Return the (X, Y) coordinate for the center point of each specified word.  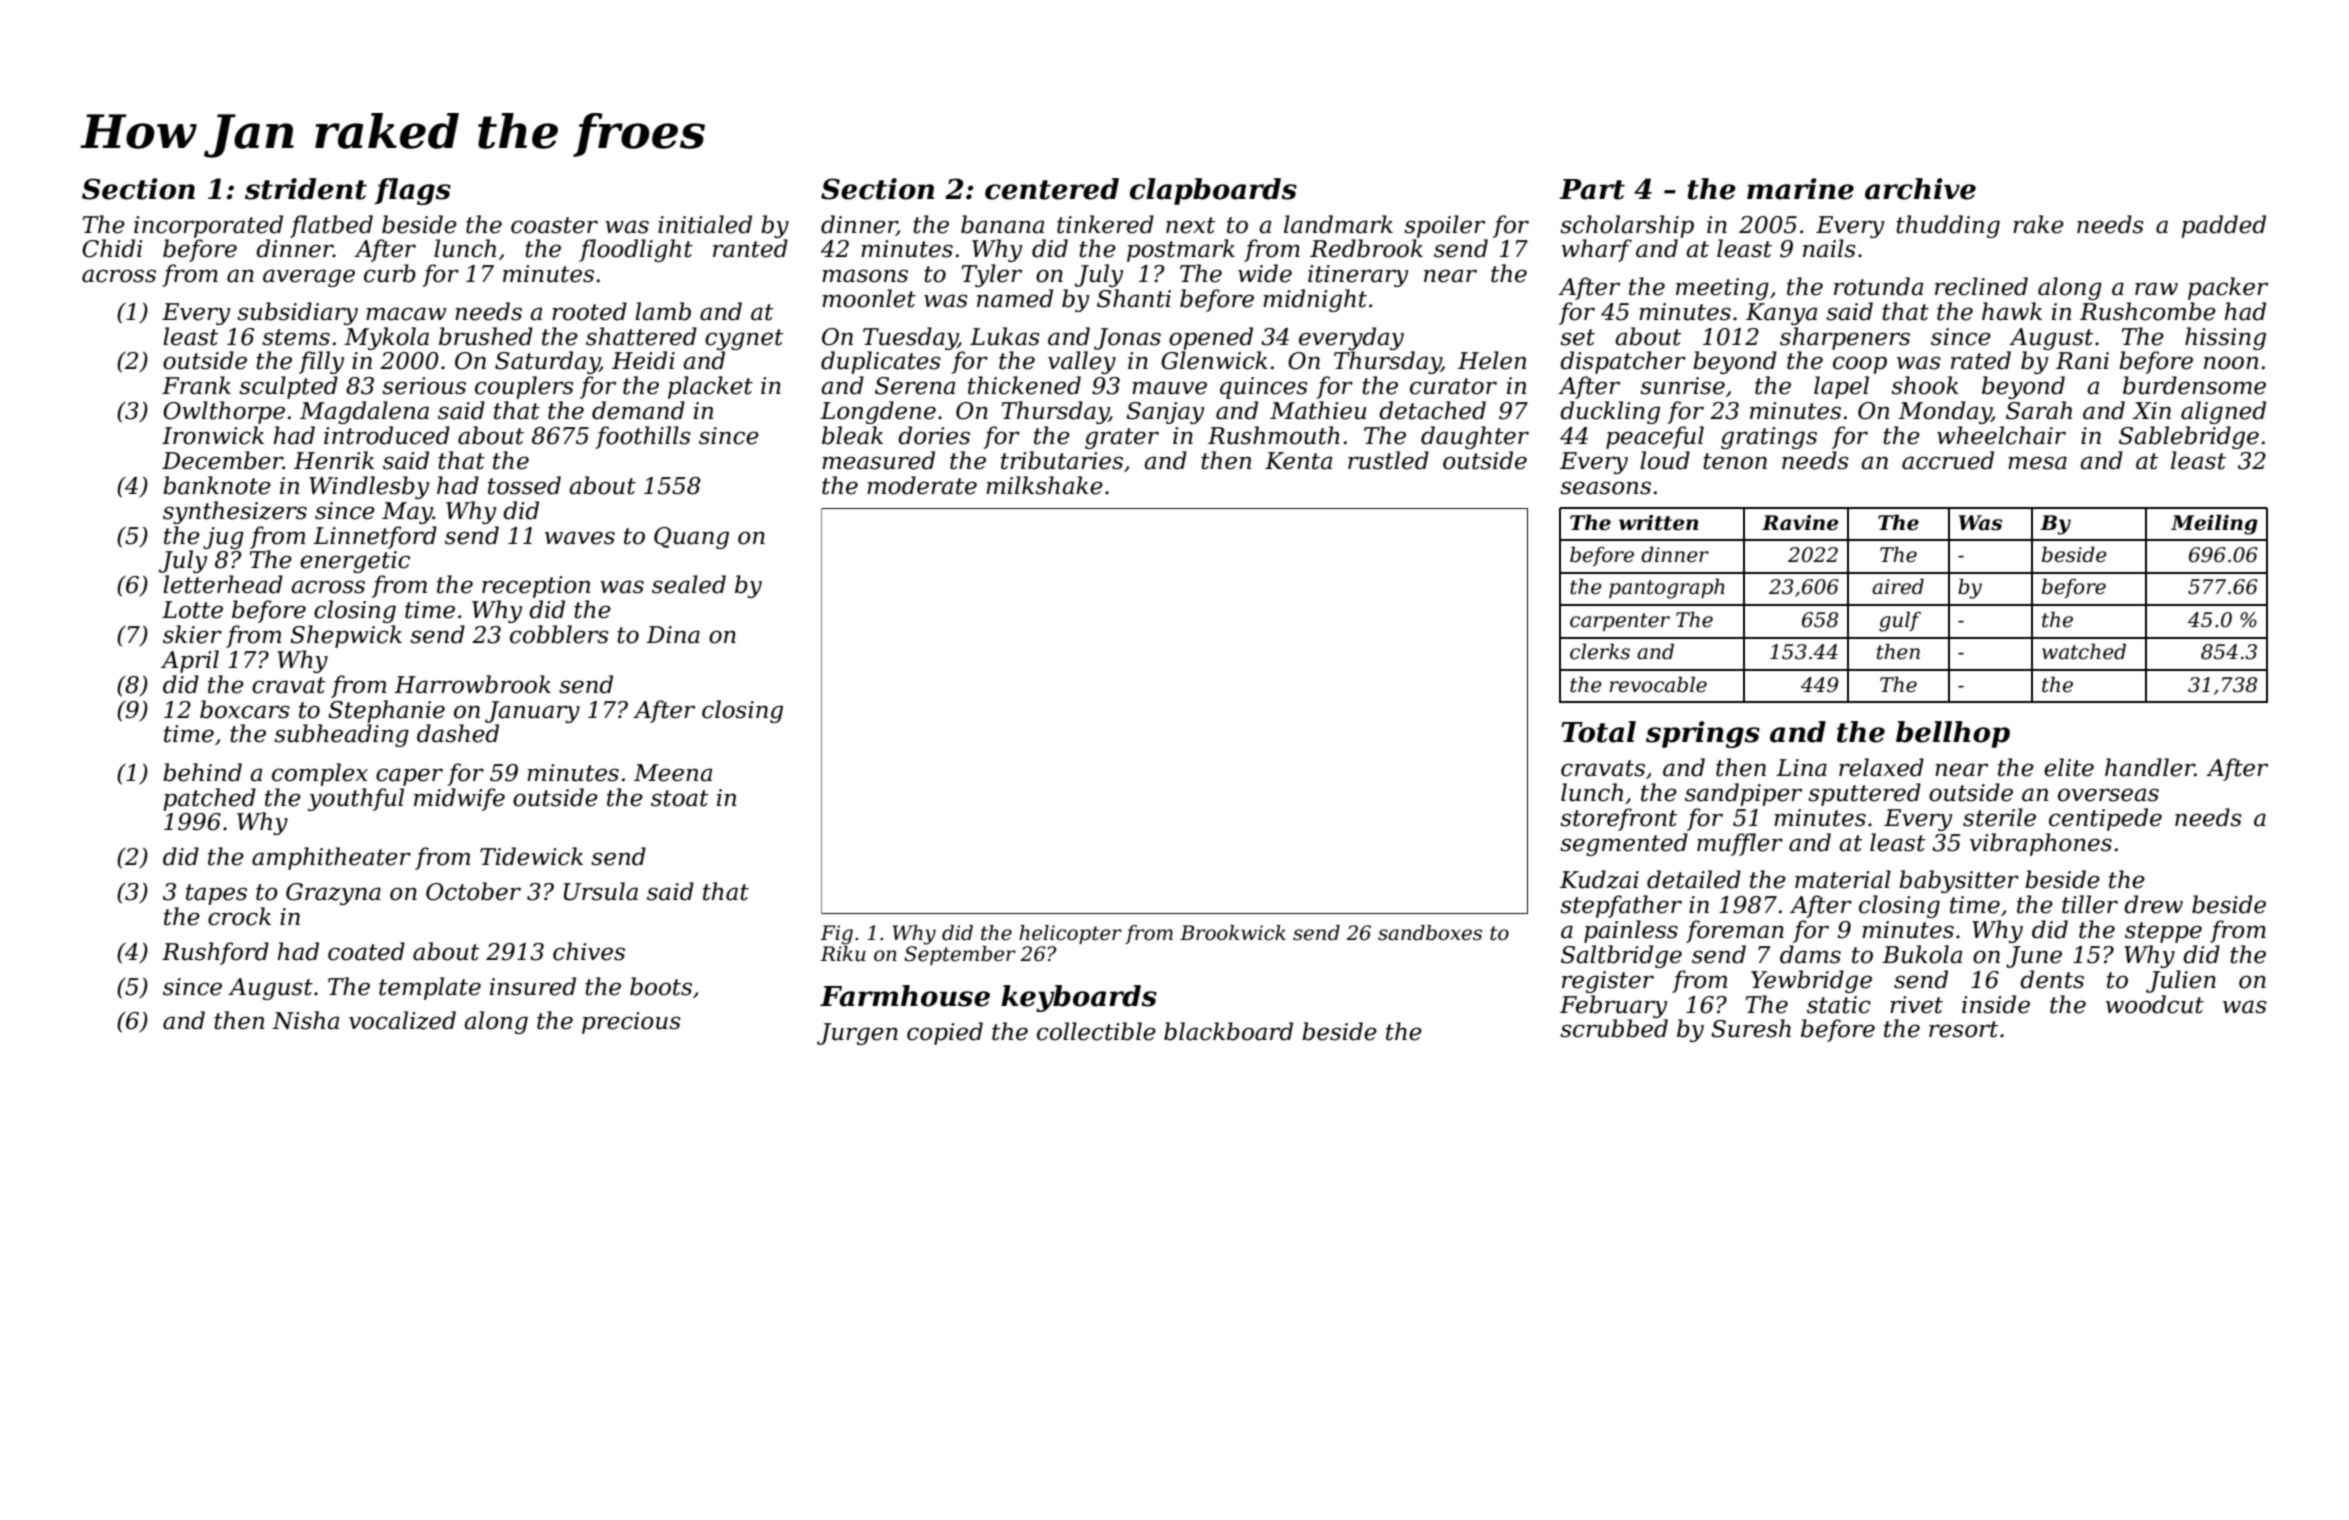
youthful (356, 799)
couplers (524, 387)
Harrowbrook (472, 684)
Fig (836, 935)
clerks (1600, 651)
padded (2223, 226)
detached (1432, 410)
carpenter (1620, 622)
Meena (673, 773)
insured (533, 986)
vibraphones (2041, 844)
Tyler (992, 275)
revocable (1658, 684)
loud (1665, 460)
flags (413, 191)
